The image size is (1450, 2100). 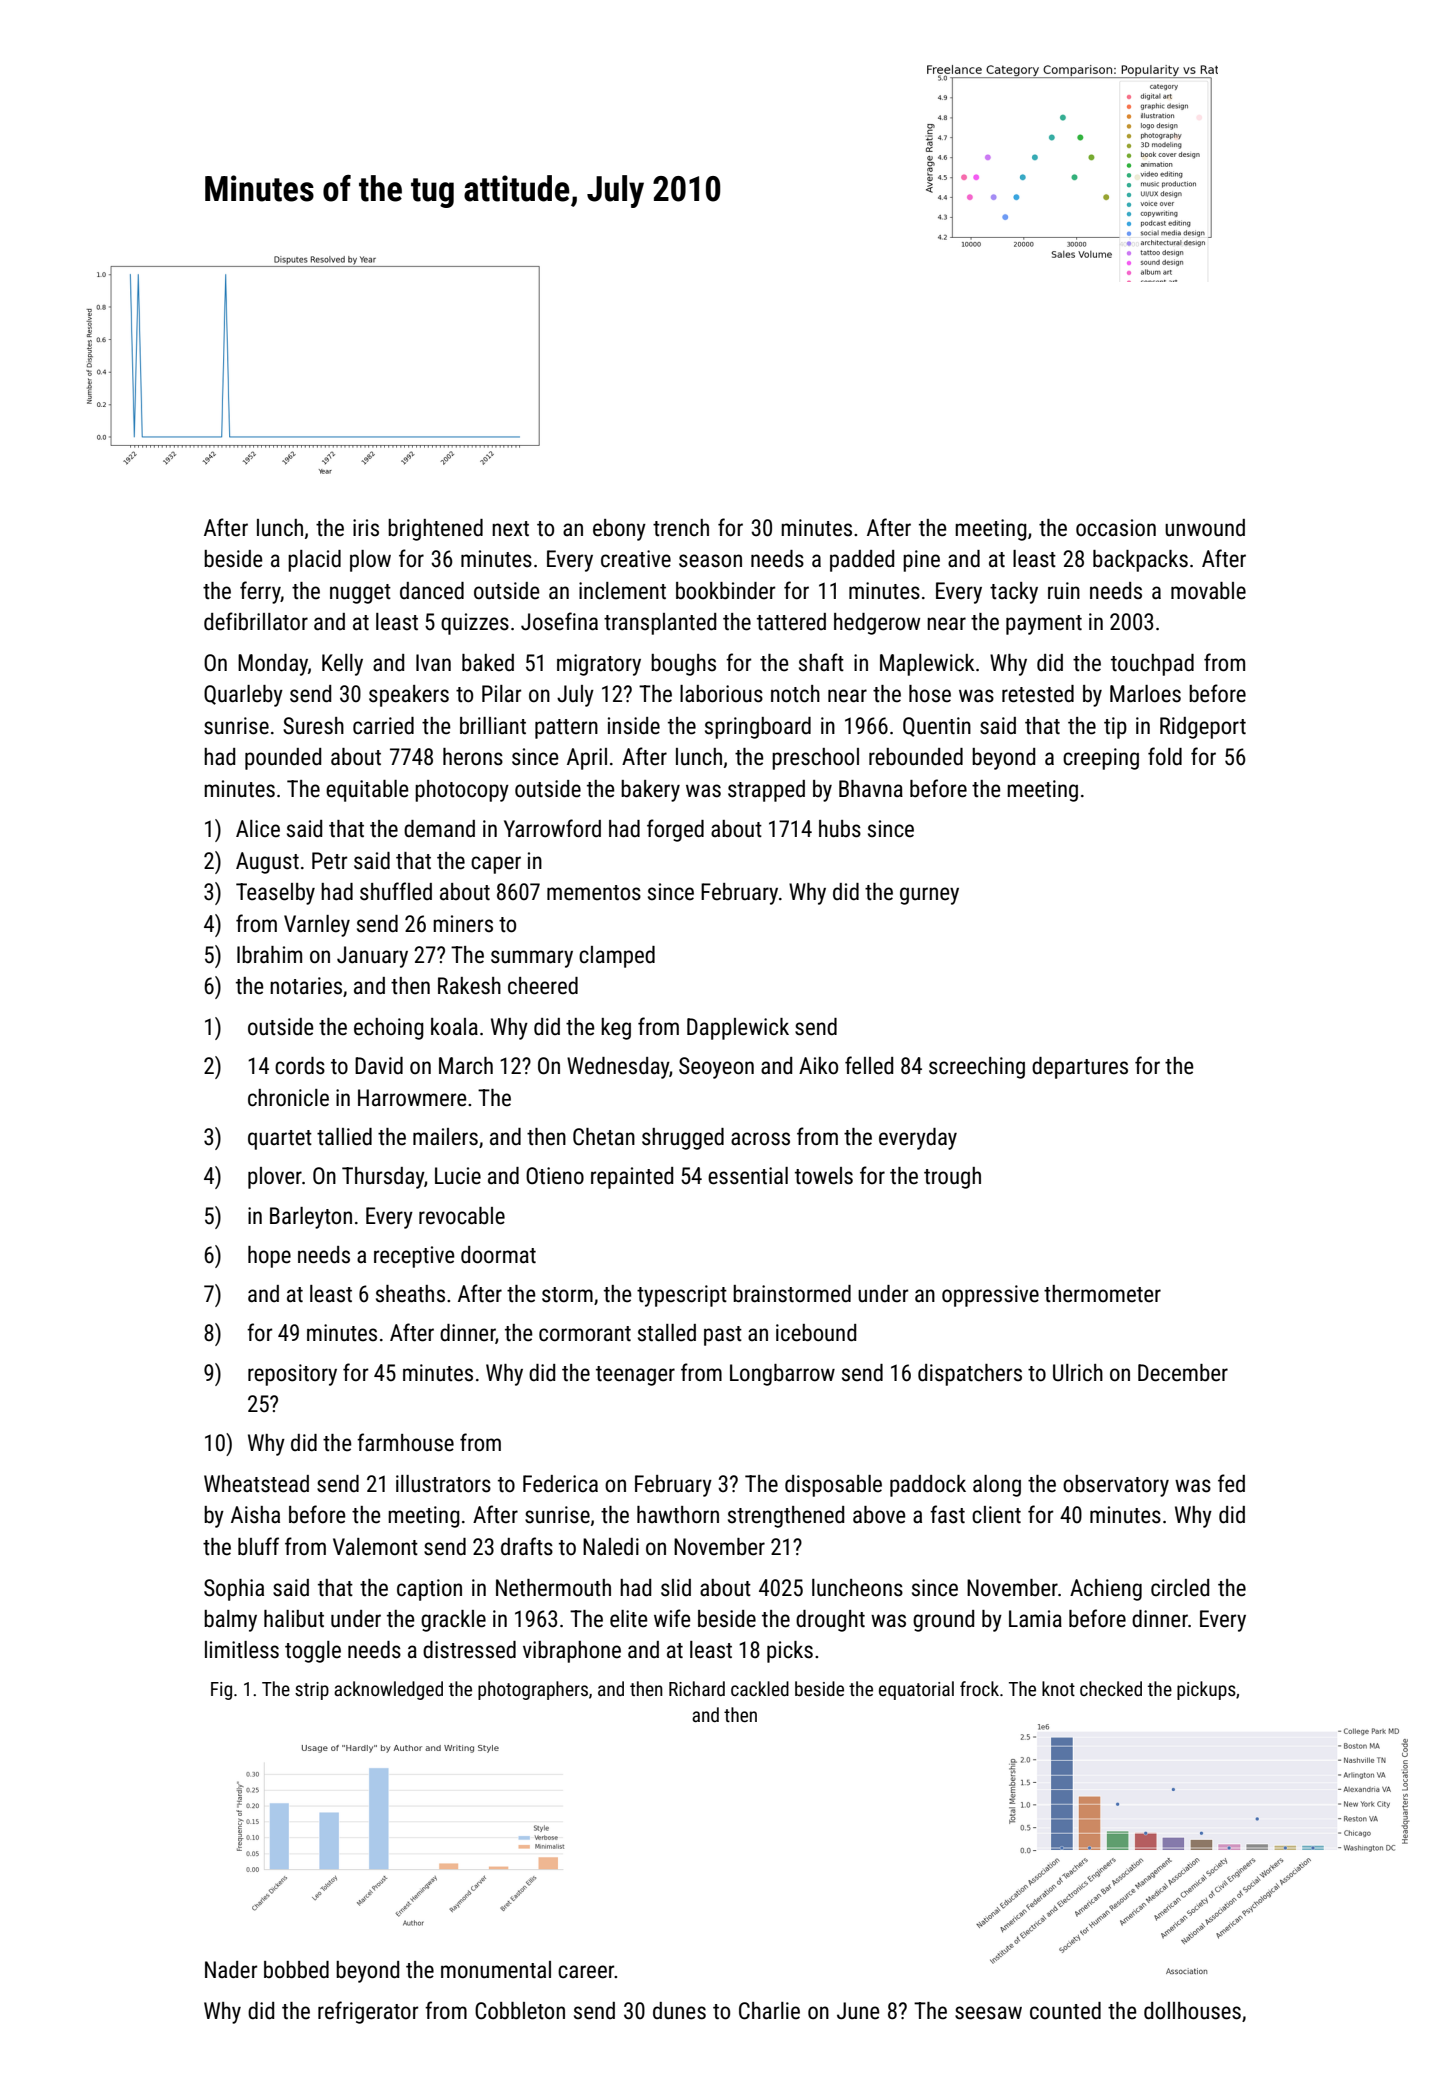 I want to click on career, so click(x=586, y=1972).
